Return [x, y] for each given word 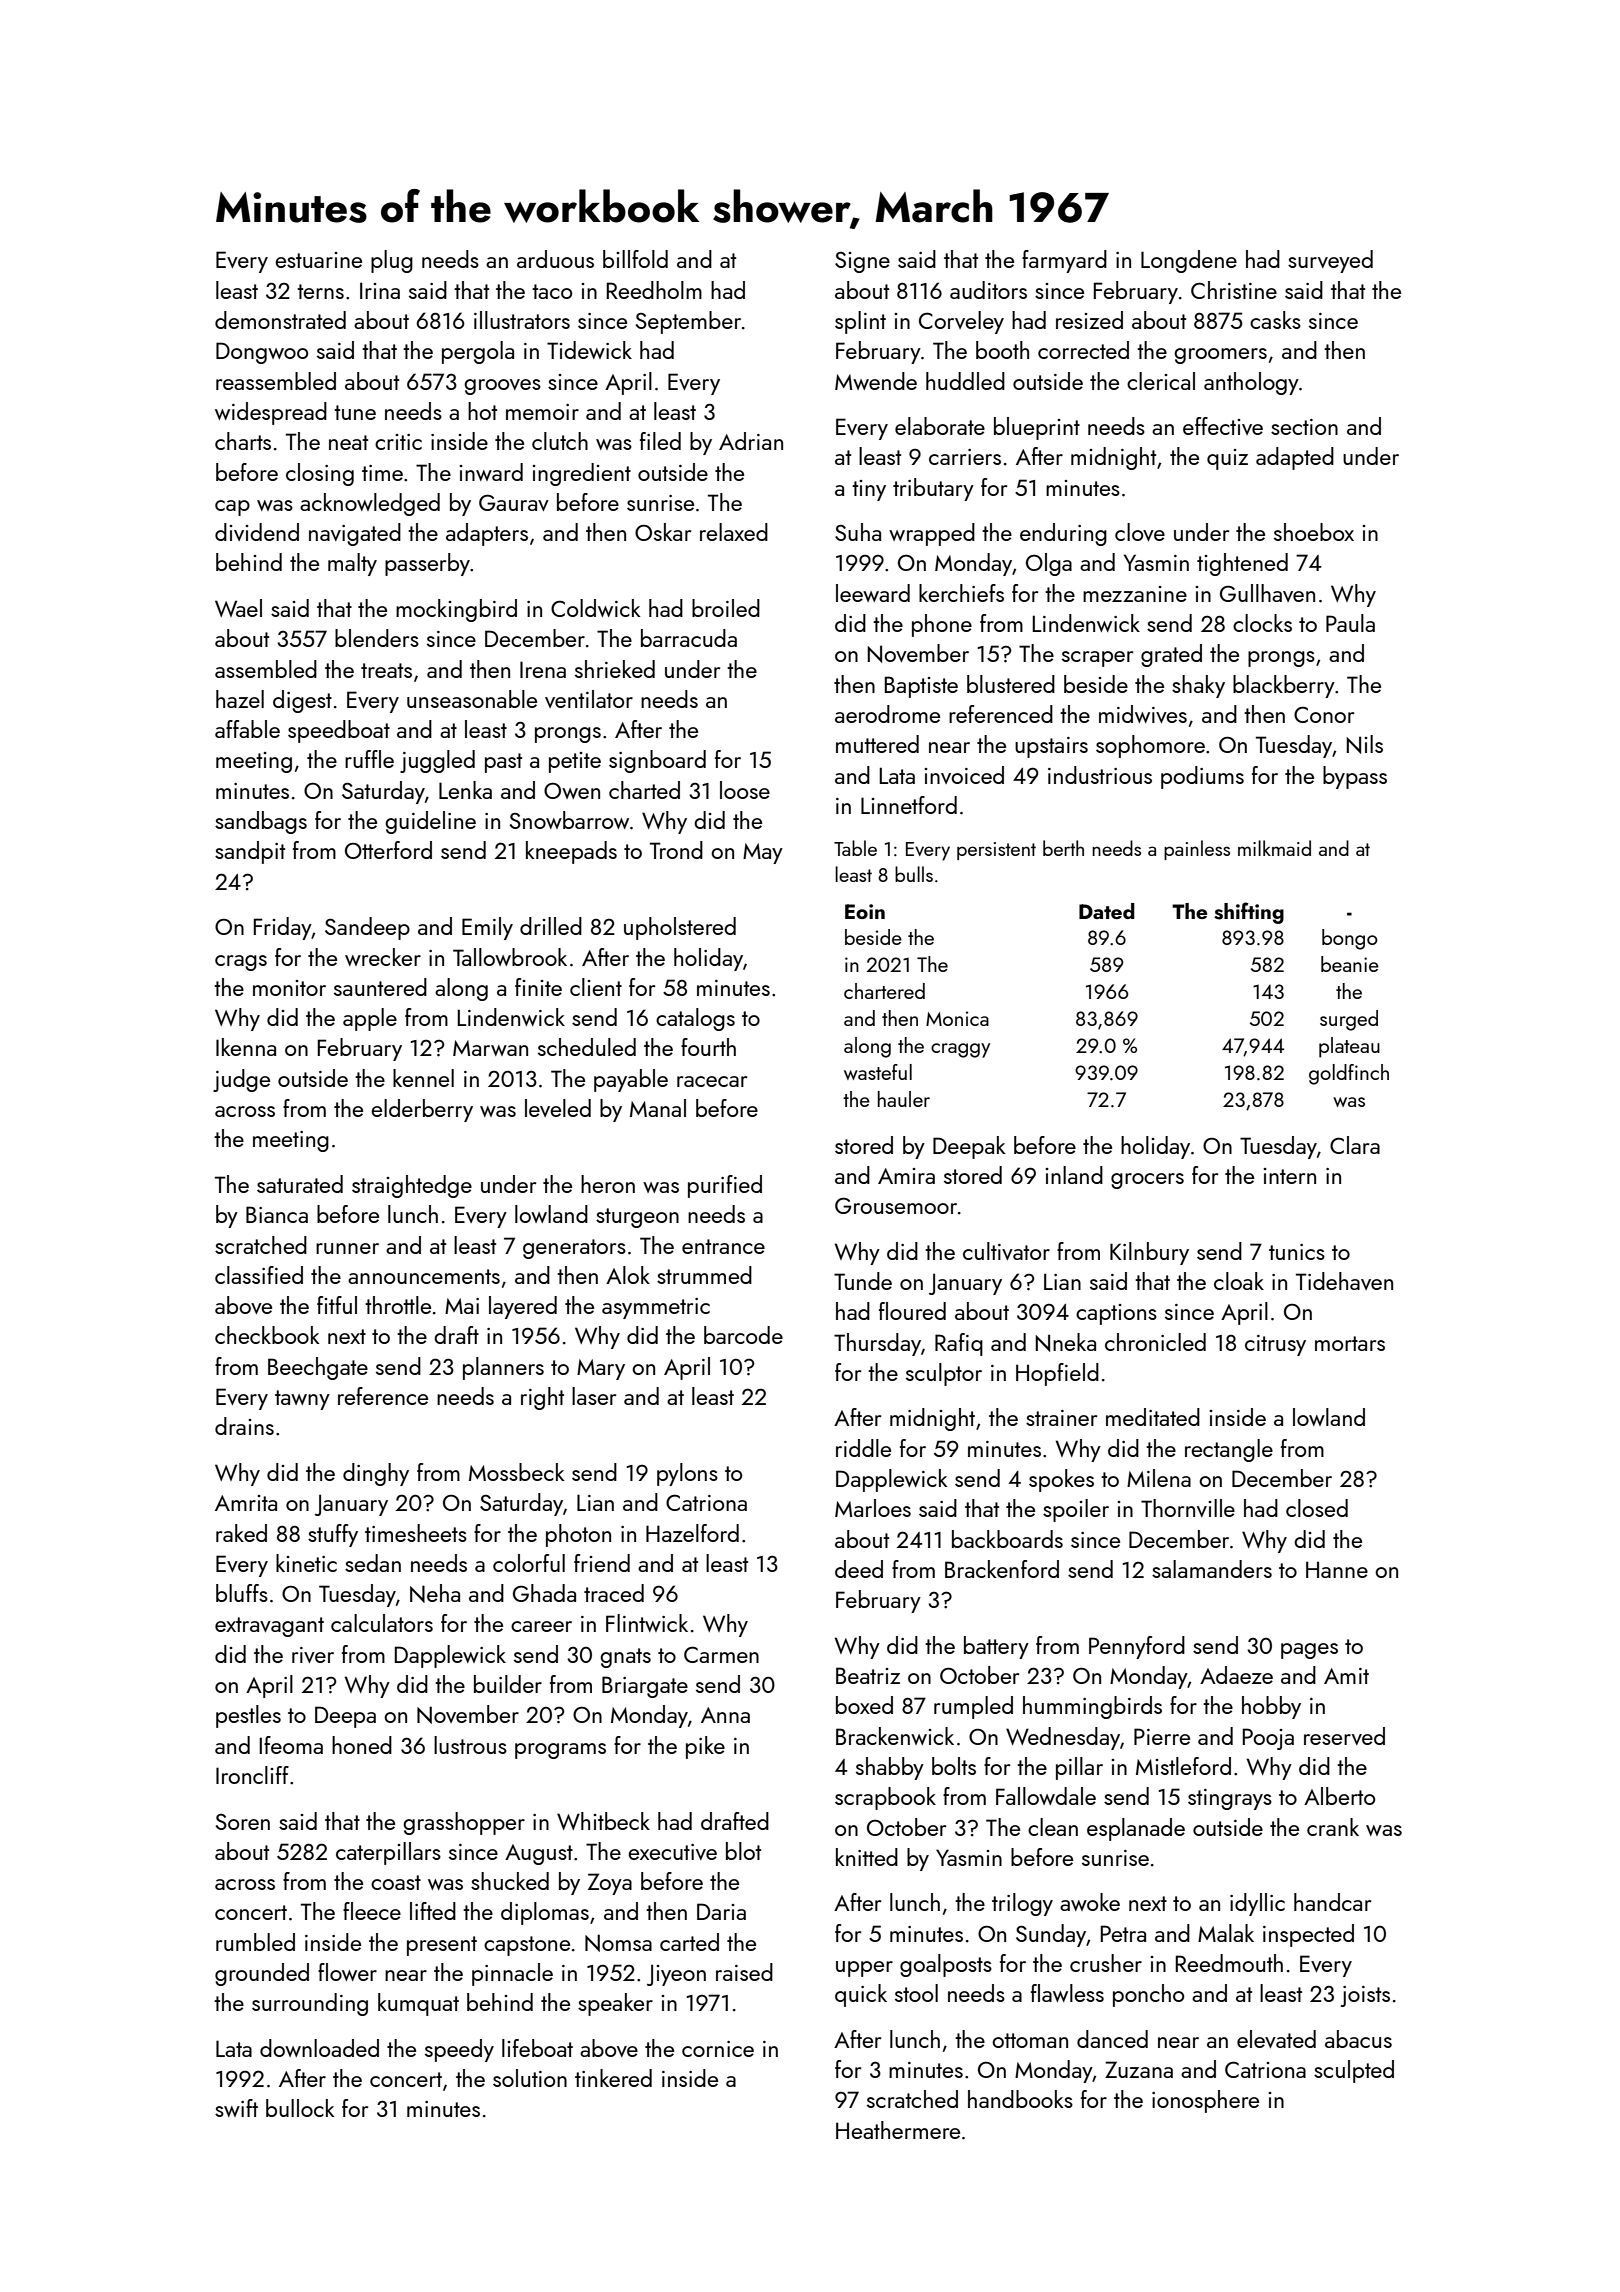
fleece [372, 1911]
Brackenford [1002, 1569]
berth [1063, 848]
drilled [551, 926]
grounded [262, 1974]
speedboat [339, 731]
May [763, 853]
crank [1333, 1827]
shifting [1249, 913]
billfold [635, 259]
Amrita [246, 1503]
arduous [555, 259]
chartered [884, 991]
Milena [1159, 1478]
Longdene [1189, 261]
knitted [867, 1857]
